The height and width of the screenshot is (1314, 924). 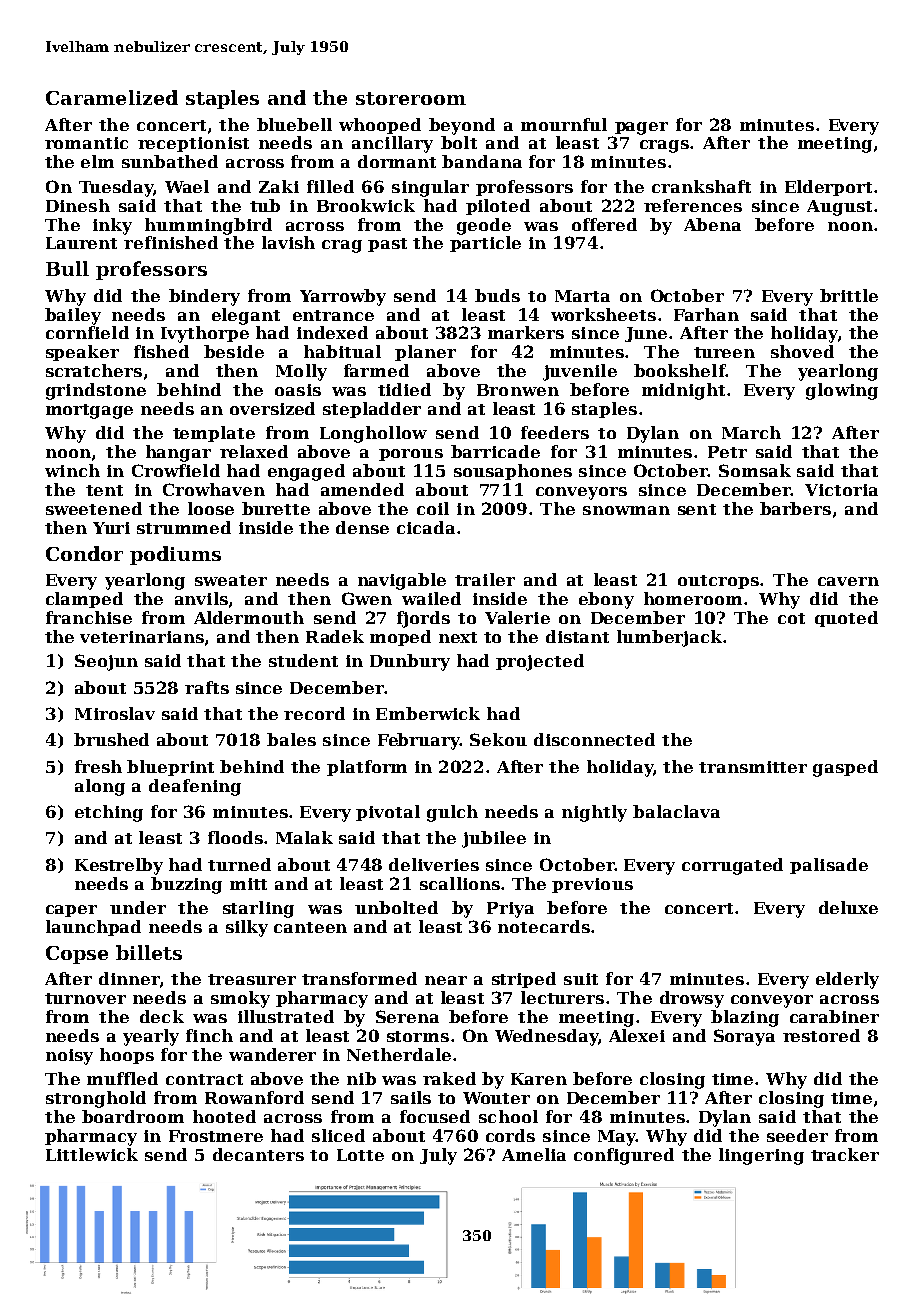 What do you see at coordinates (828, 188) in the screenshot?
I see `Elderport` at bounding box center [828, 188].
